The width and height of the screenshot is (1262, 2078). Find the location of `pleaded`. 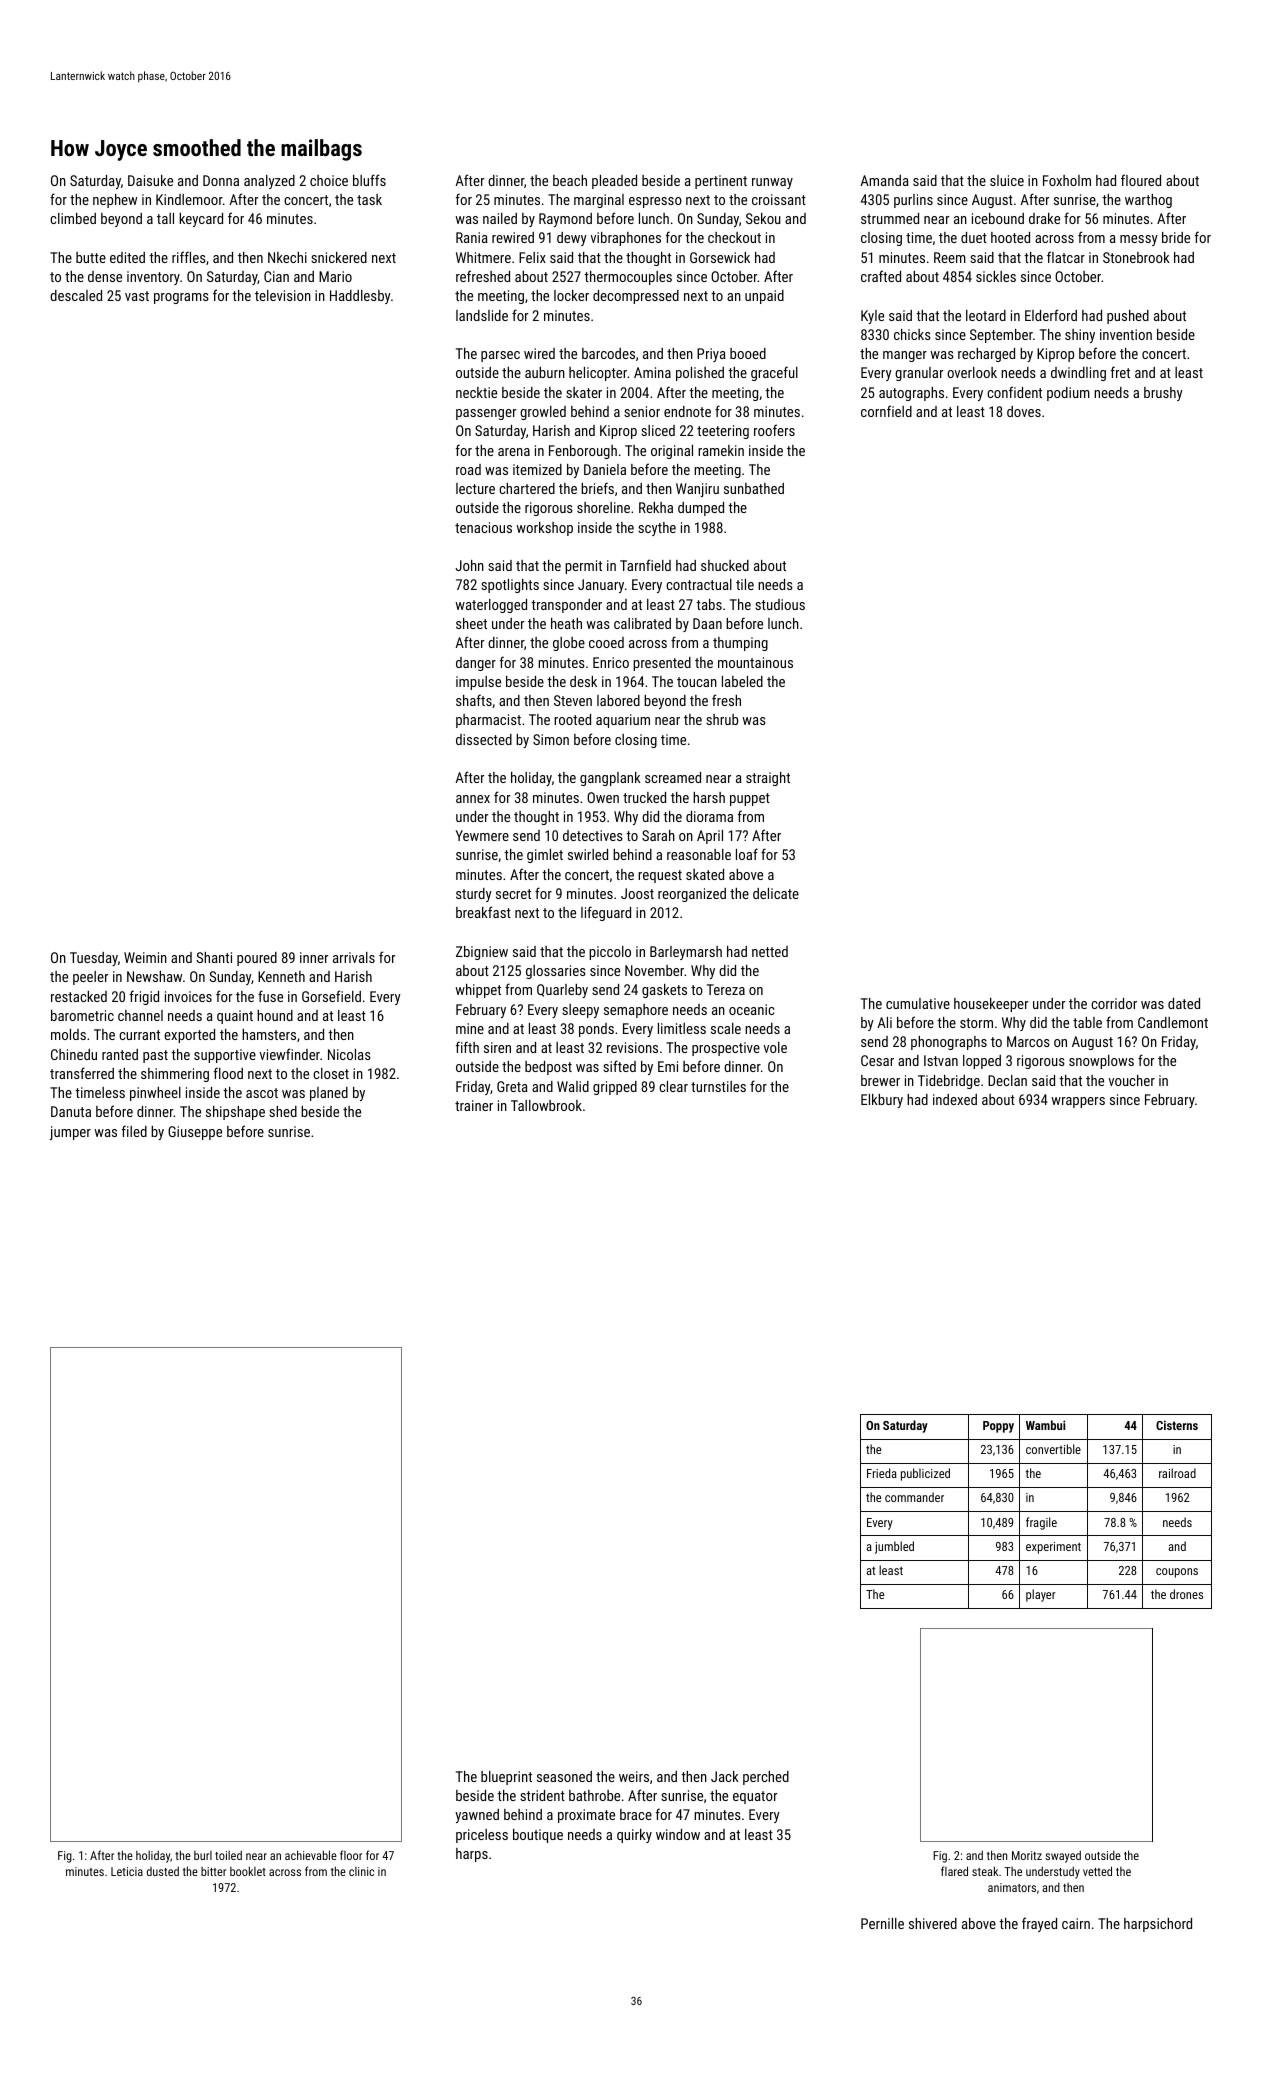

pleaded is located at coordinates (614, 182).
